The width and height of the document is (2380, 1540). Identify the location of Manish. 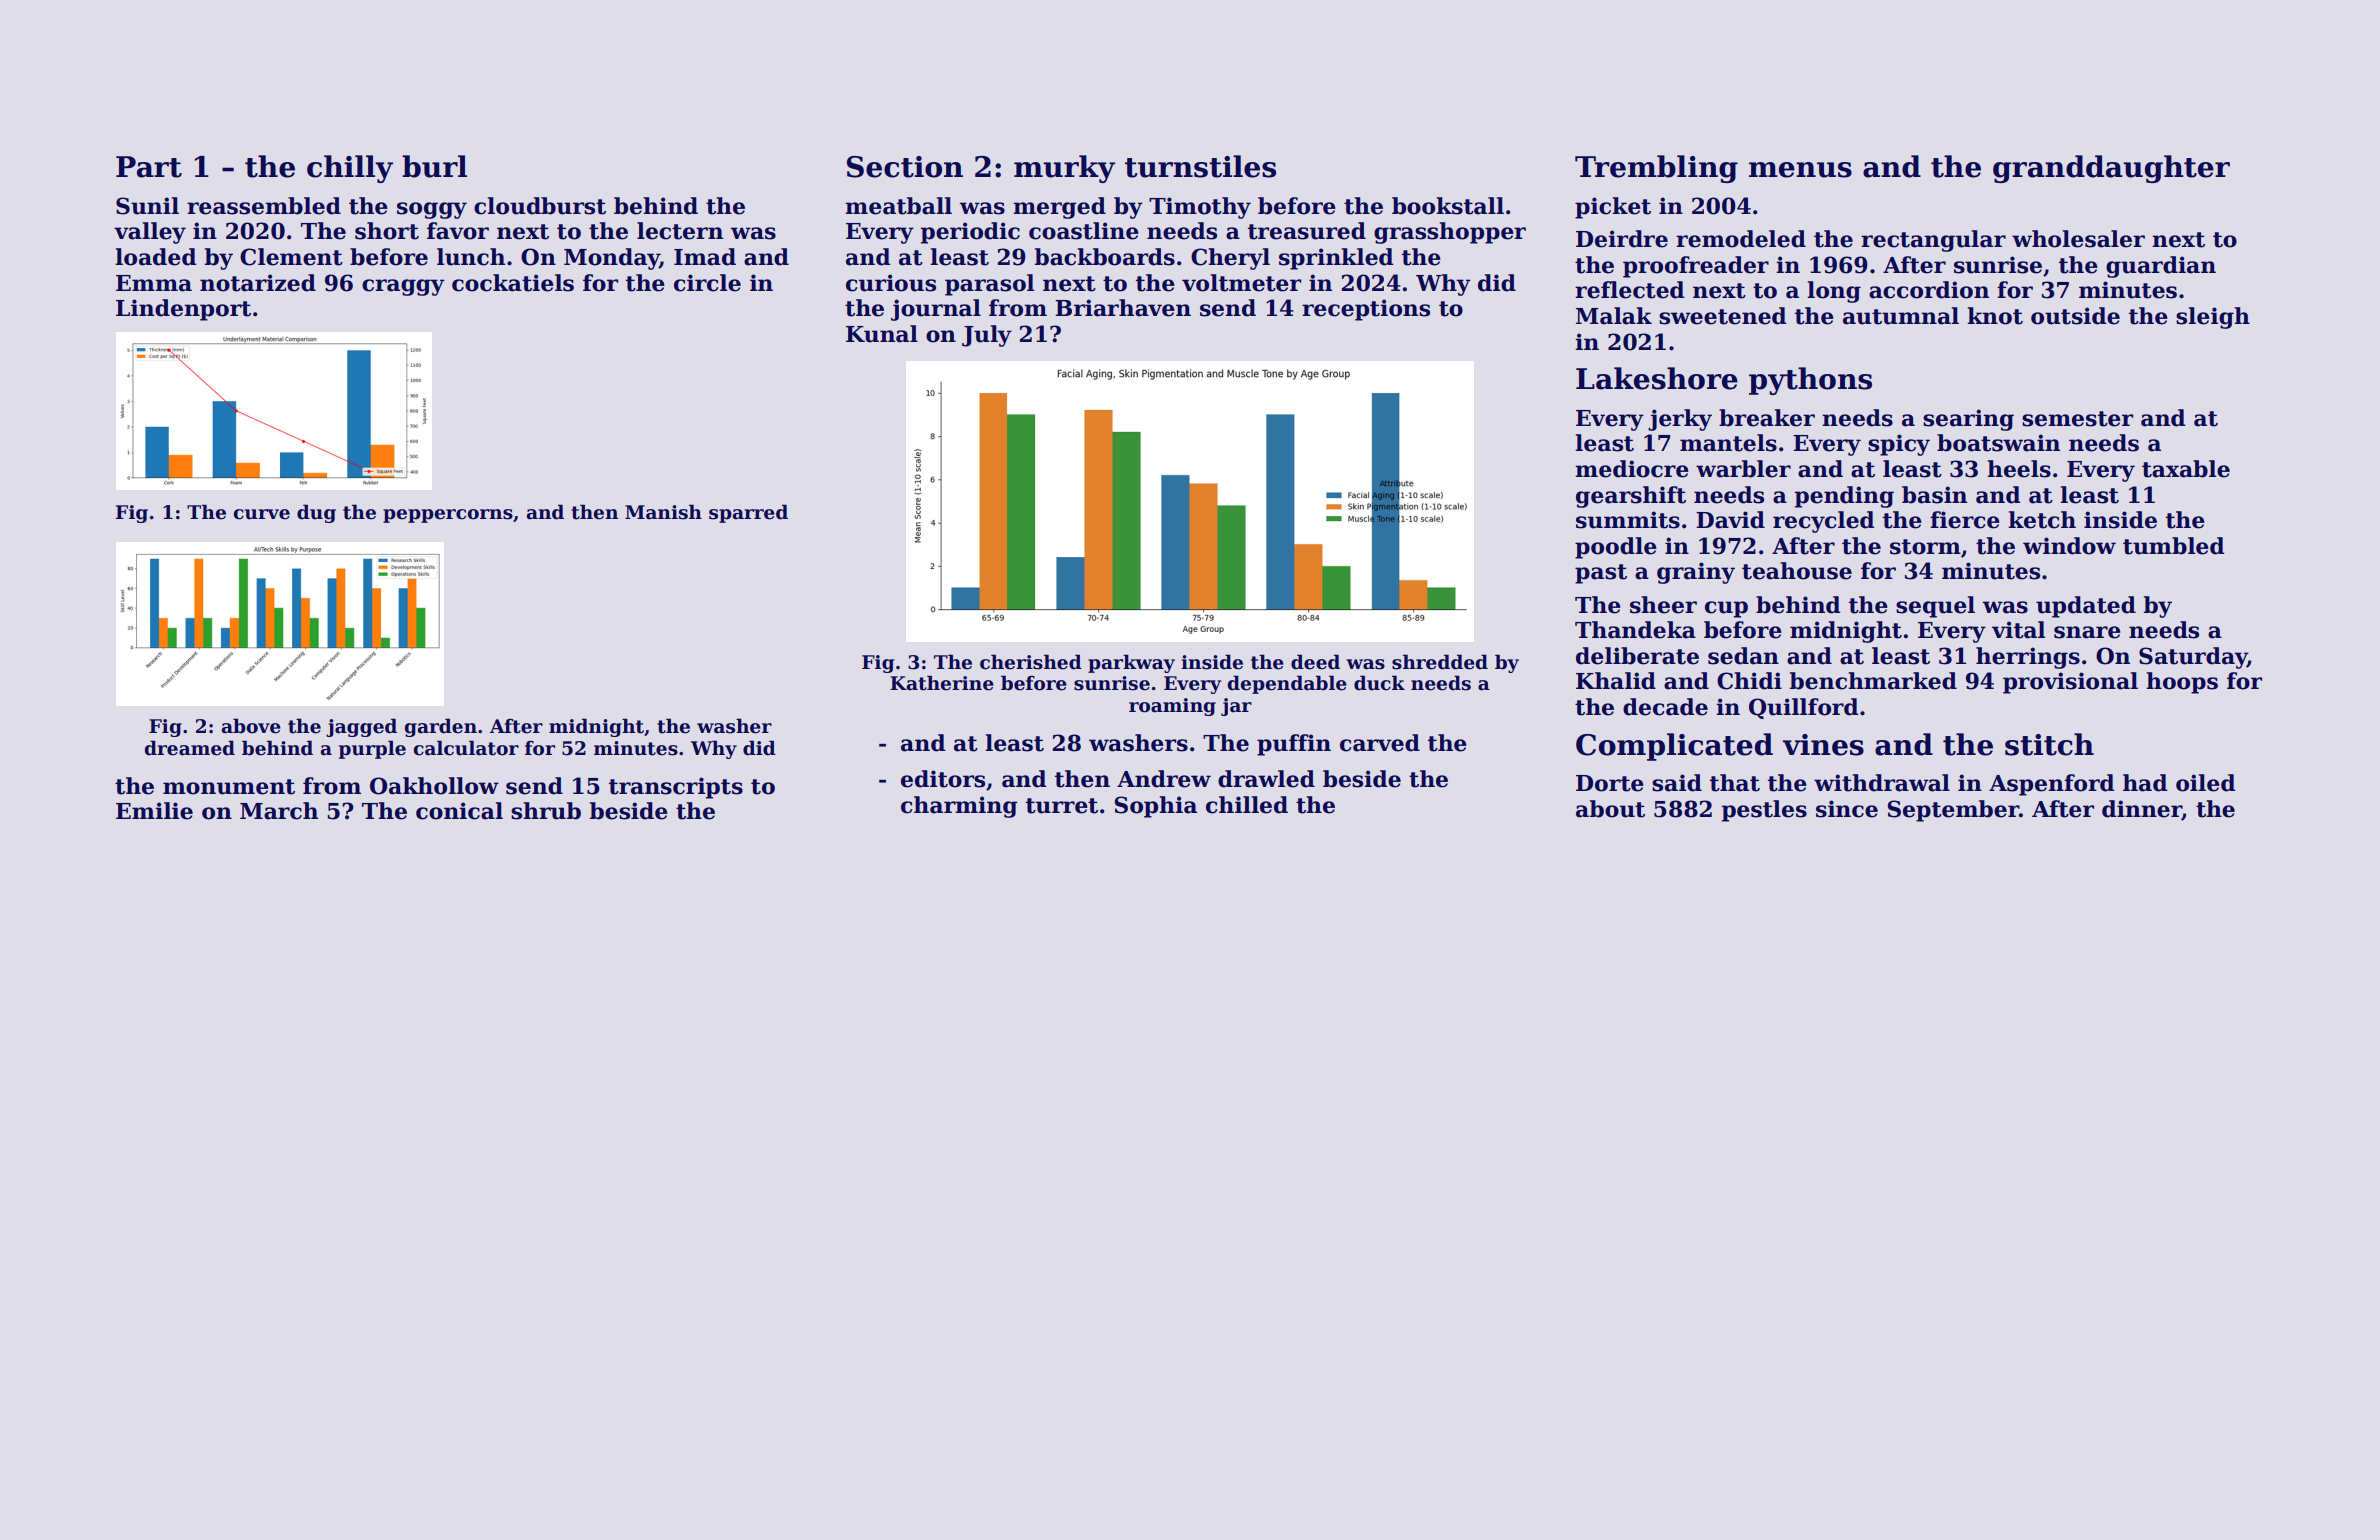
(663, 512).
